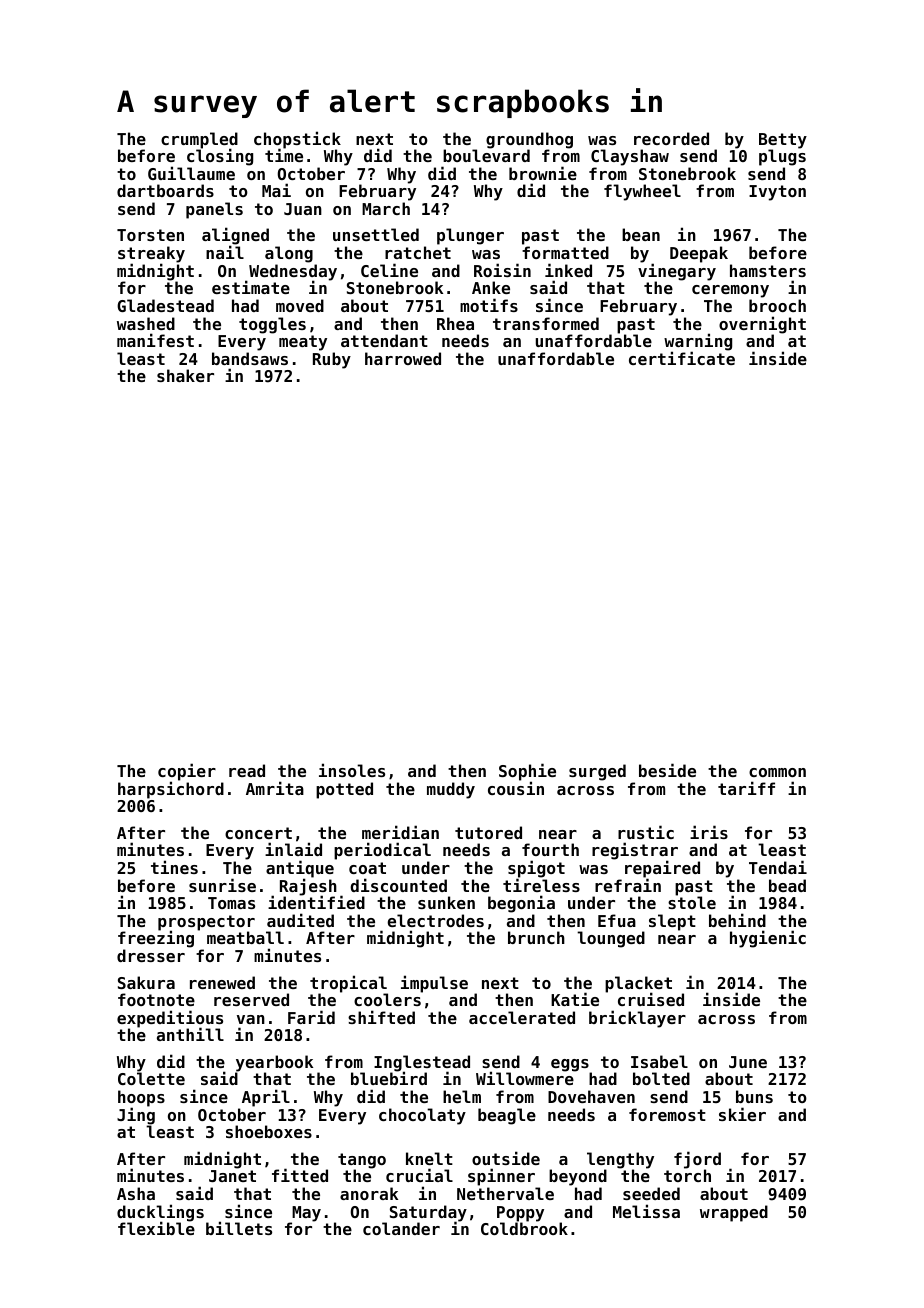  Describe the element at coordinates (783, 141) in the screenshot. I see `Betty` at that location.
